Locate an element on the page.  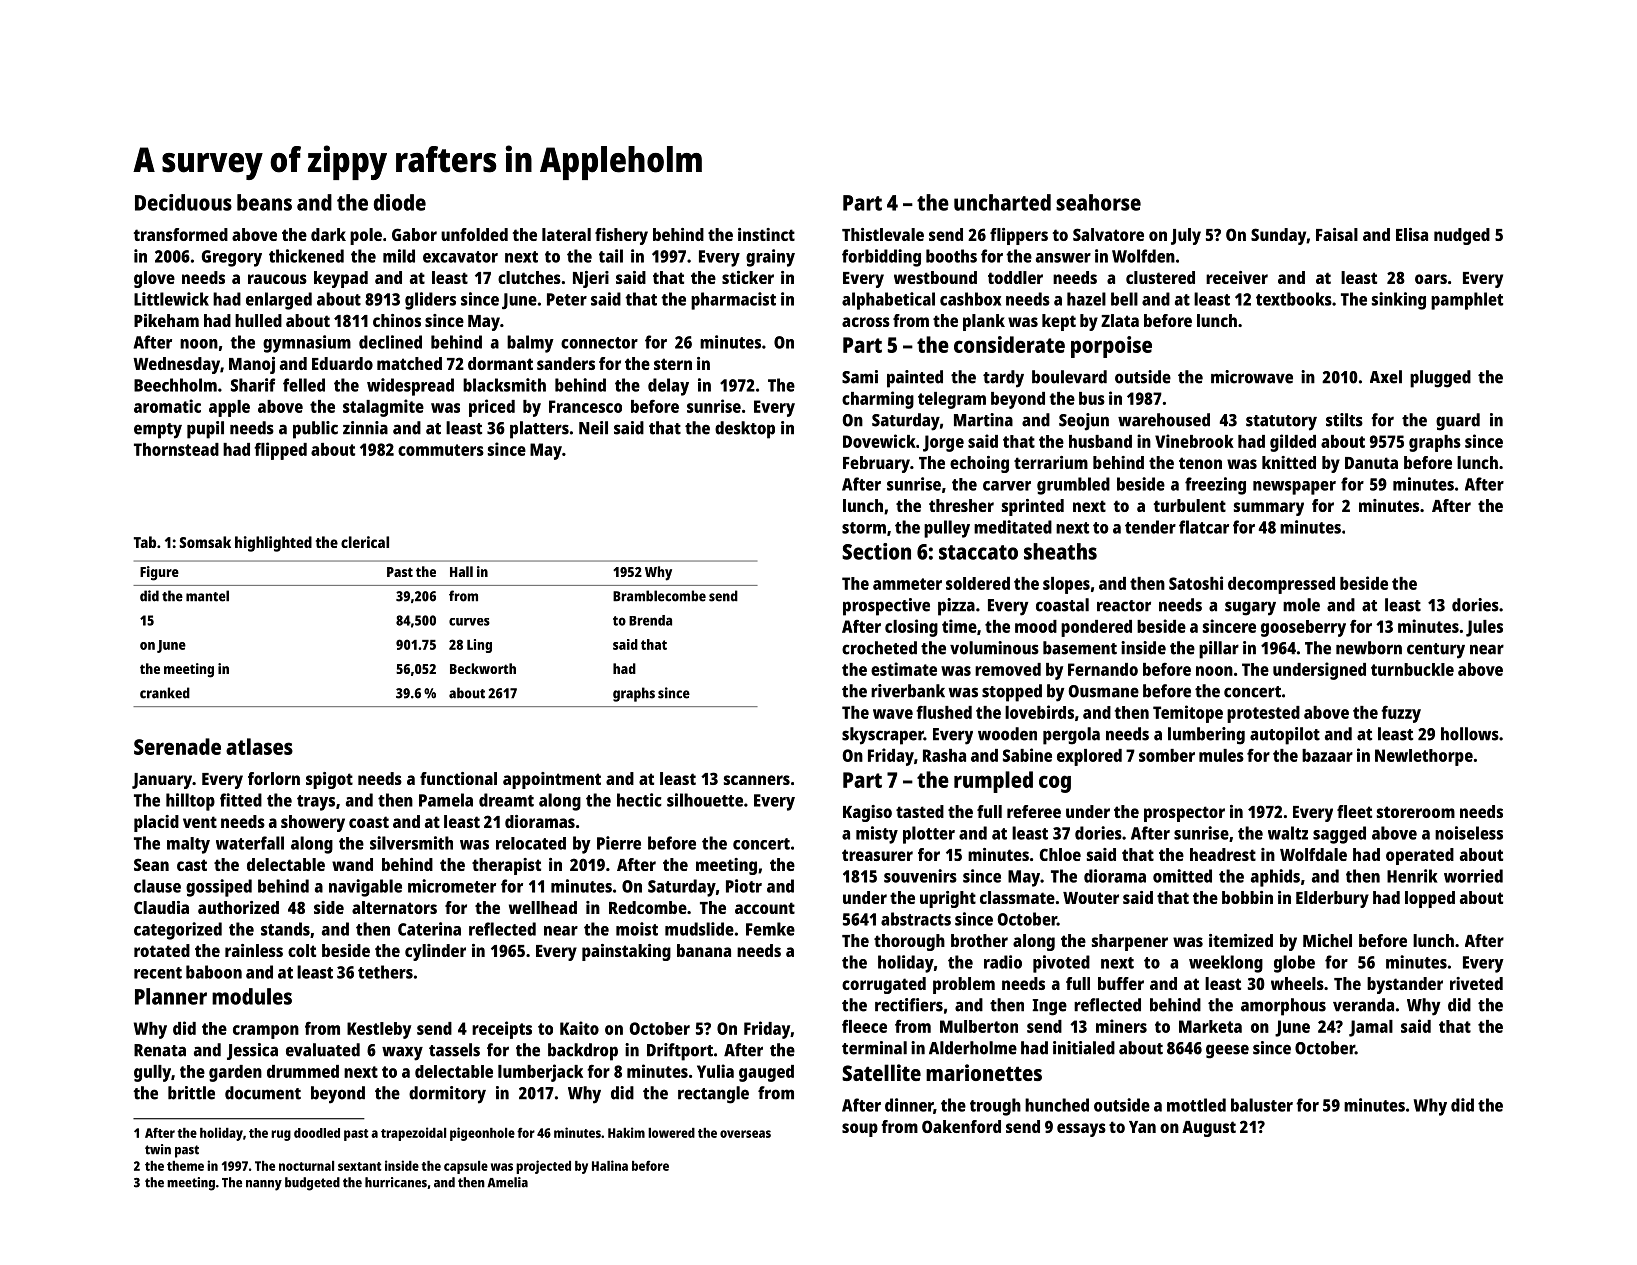
nanny is located at coordinates (264, 1185).
